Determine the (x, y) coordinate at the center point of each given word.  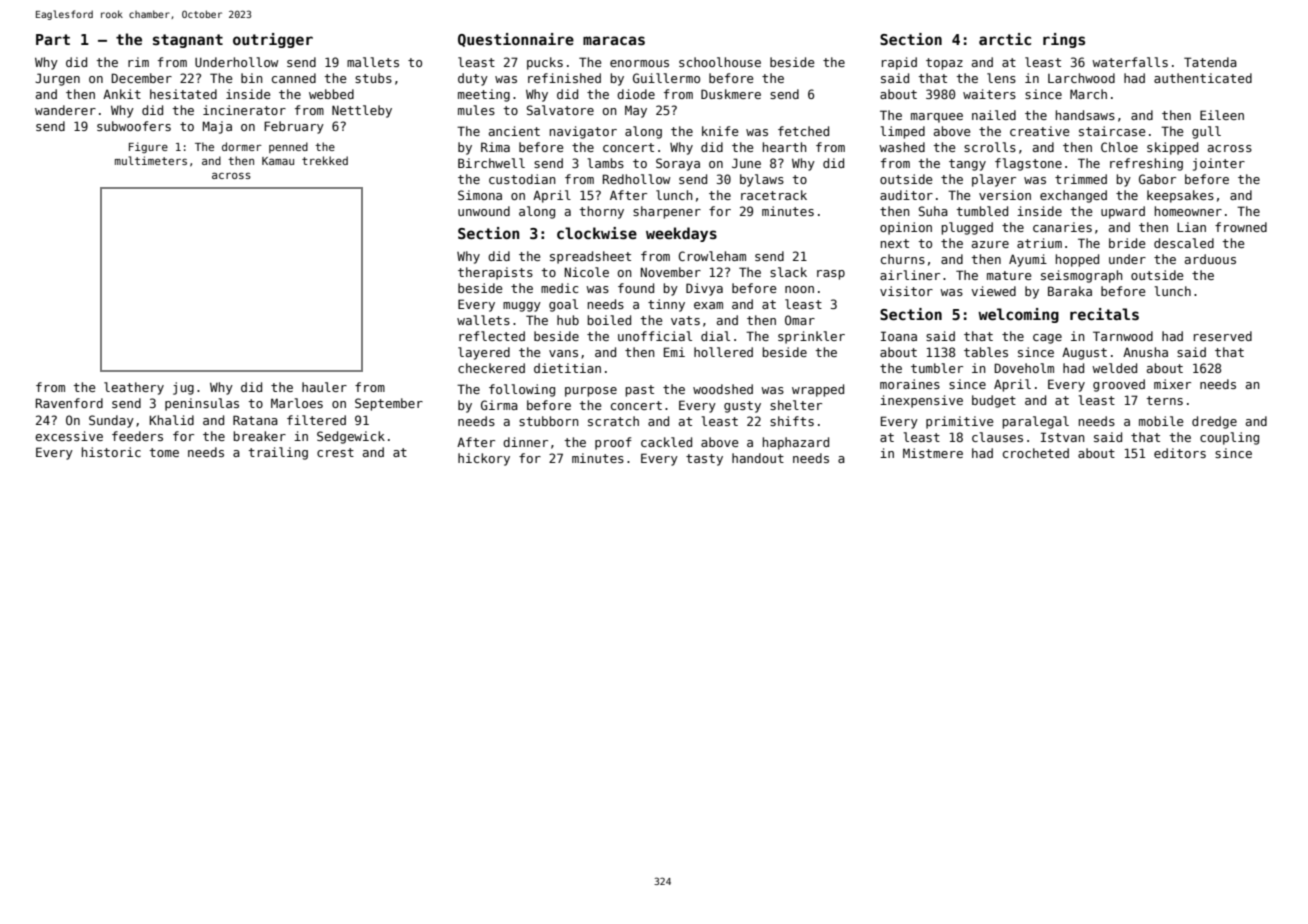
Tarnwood (1123, 336)
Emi (674, 352)
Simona (480, 195)
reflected (492, 336)
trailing (278, 453)
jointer (1219, 164)
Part (53, 39)
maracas (614, 40)
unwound (484, 211)
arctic (1005, 39)
